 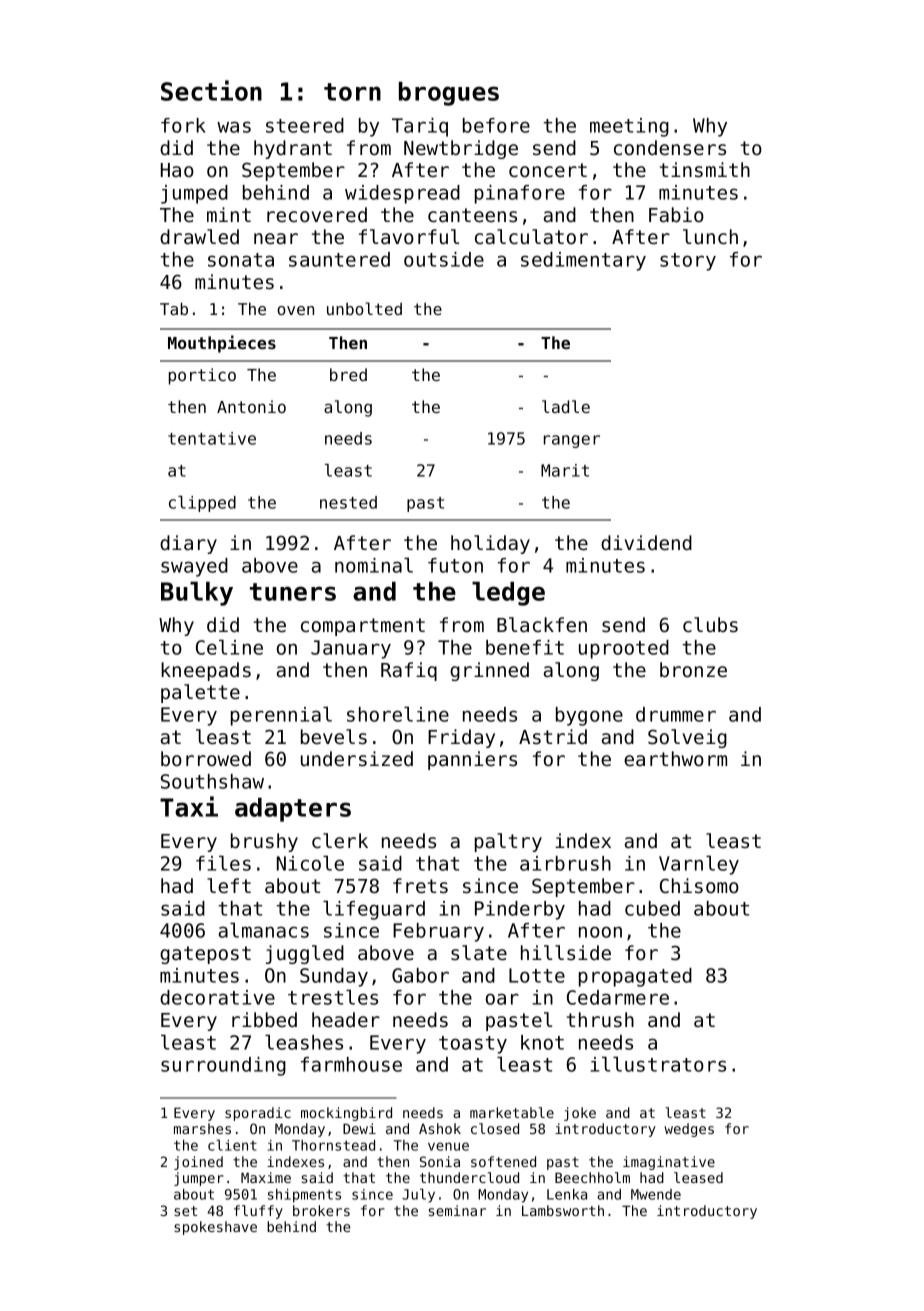 I want to click on benefit, so click(x=525, y=647).
